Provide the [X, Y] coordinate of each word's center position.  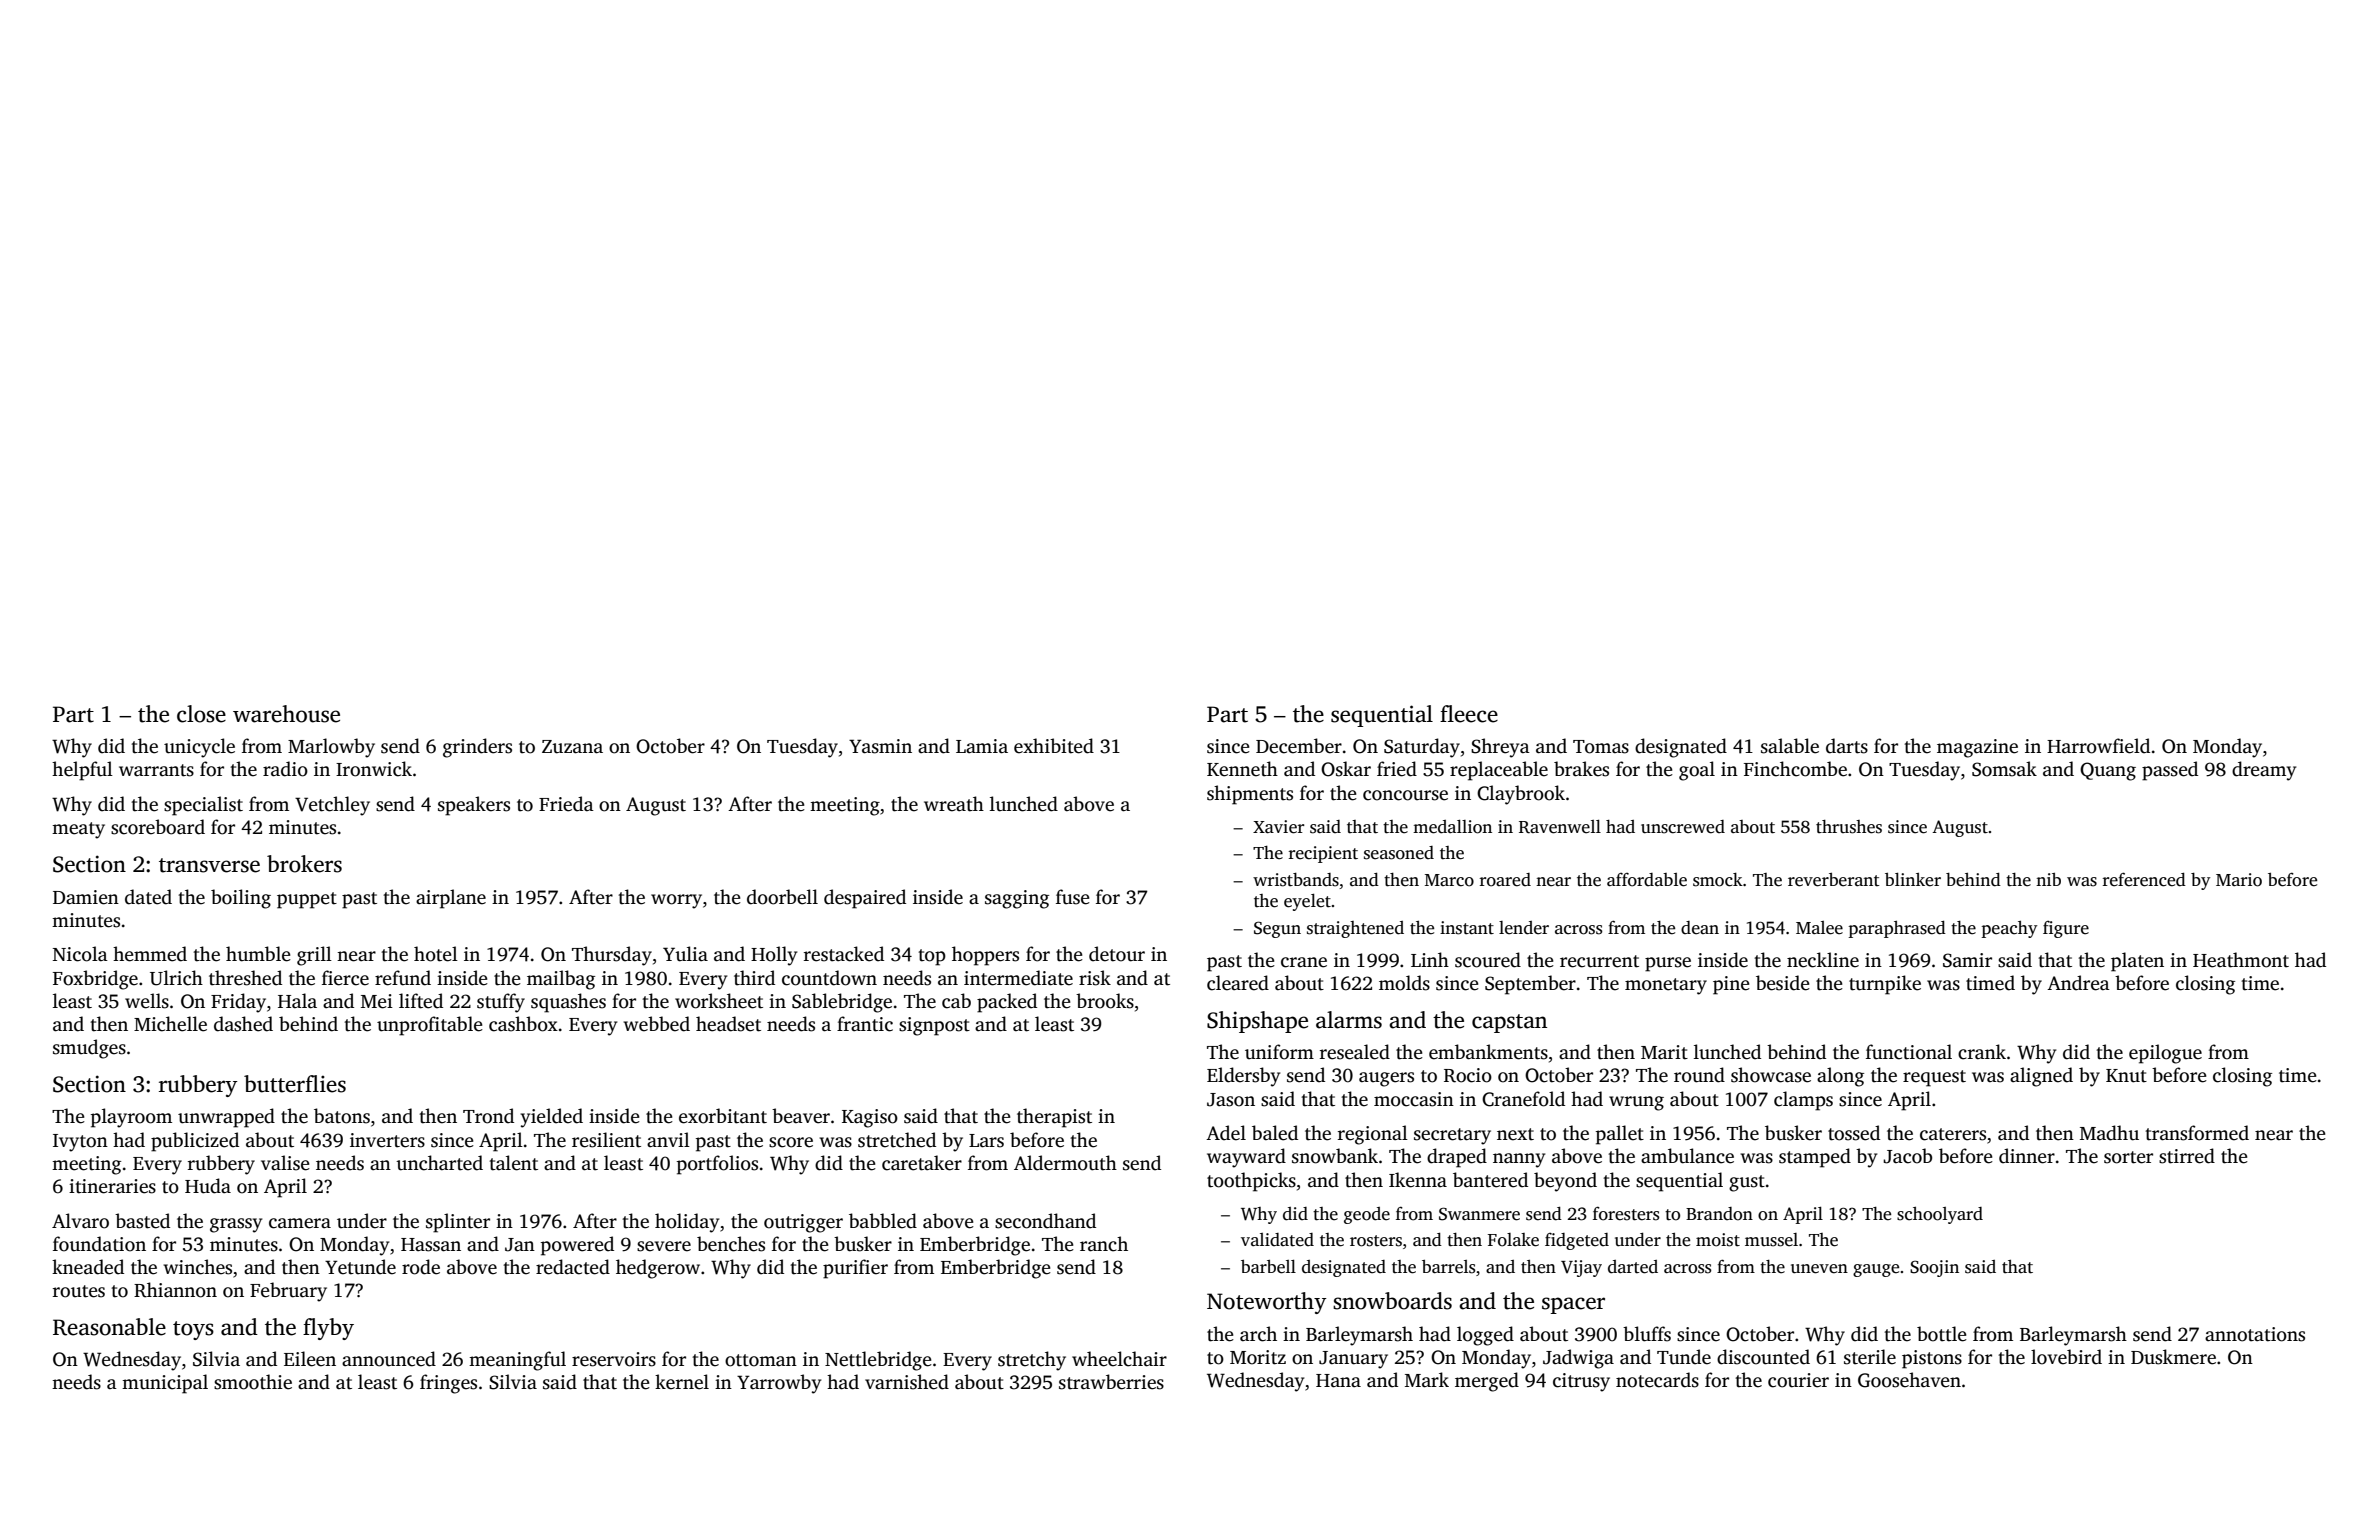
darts [1847, 746]
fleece [1469, 714]
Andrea [2078, 983]
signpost [934, 1026]
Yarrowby [779, 1384]
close [201, 714]
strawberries [1111, 1382]
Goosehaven [1909, 1380]
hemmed [150, 954]
